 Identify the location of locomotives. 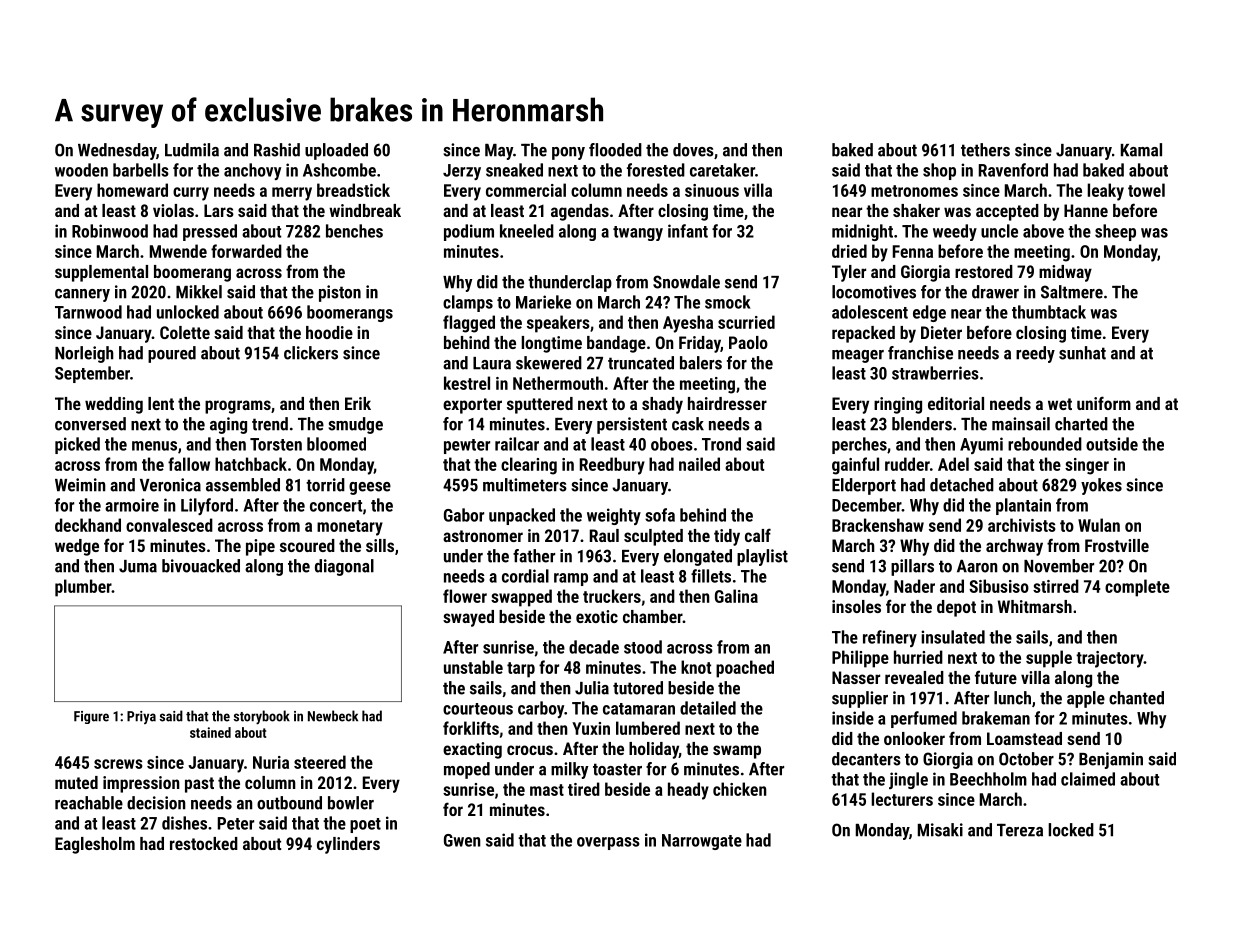
(874, 292).
